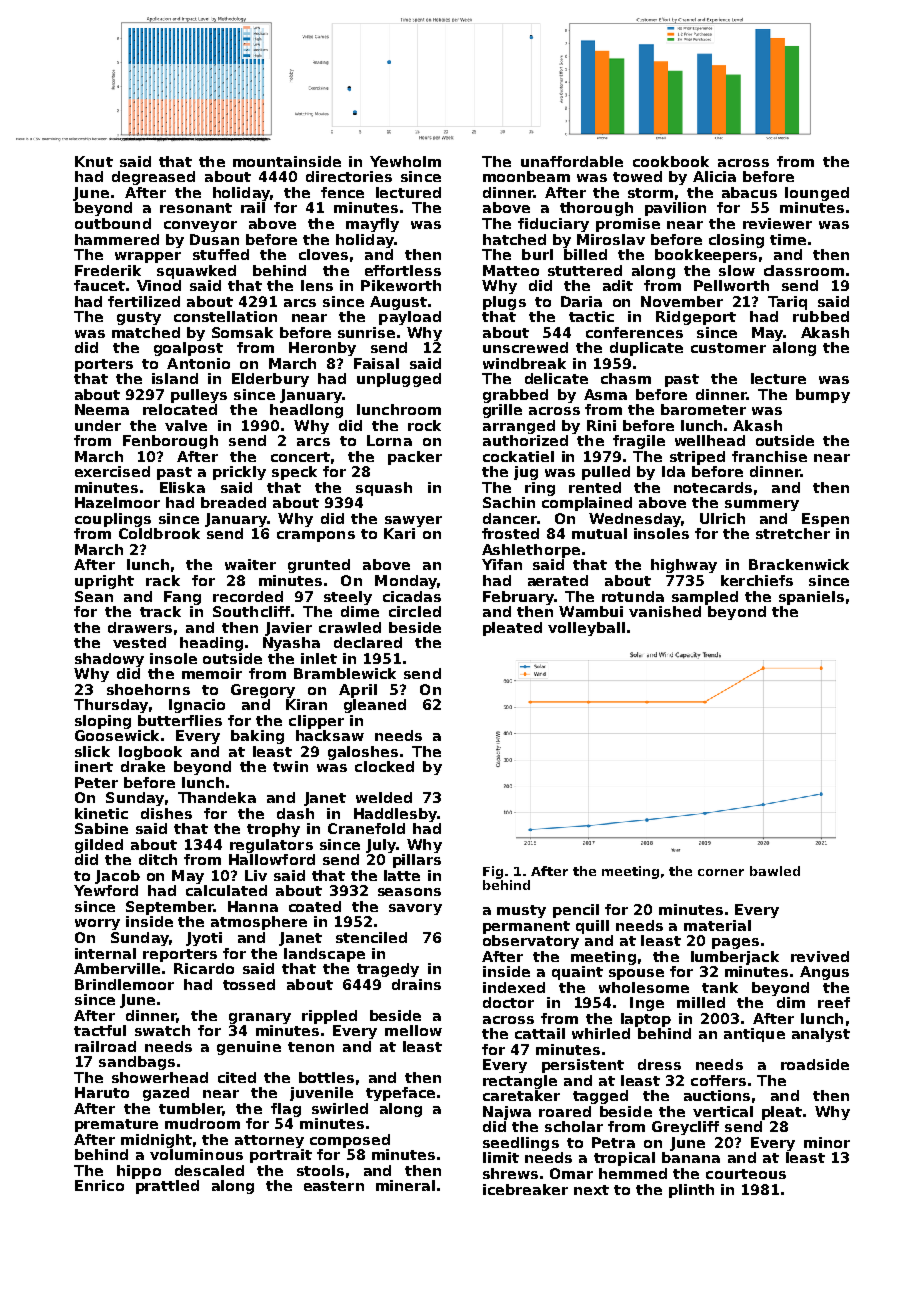 The image size is (924, 1308). I want to click on Fang, so click(182, 598).
